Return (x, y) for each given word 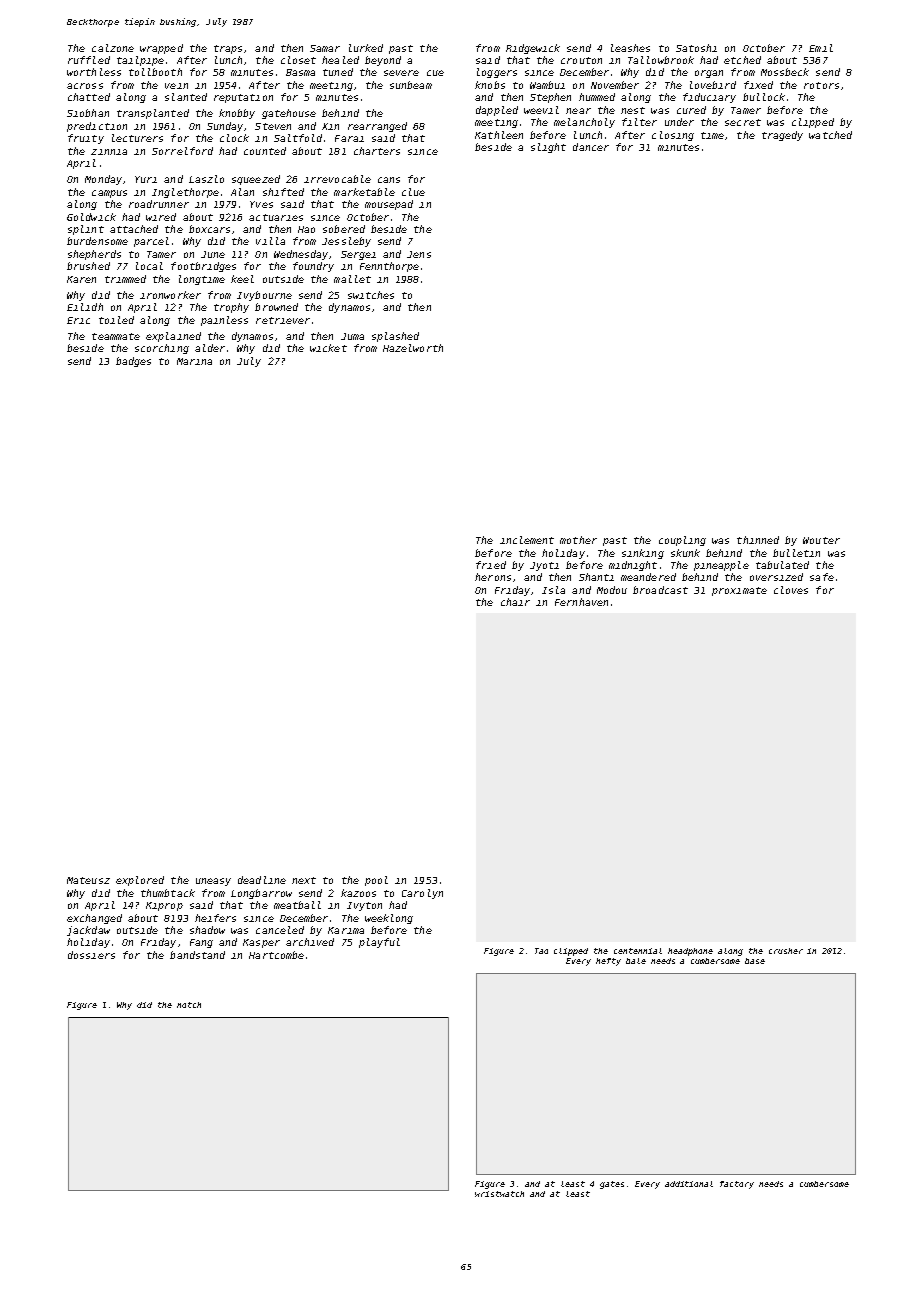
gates (612, 1185)
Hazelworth (413, 348)
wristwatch (499, 1194)
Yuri (146, 179)
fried (491, 565)
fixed (758, 85)
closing (673, 136)
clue (413, 192)
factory (737, 1185)
